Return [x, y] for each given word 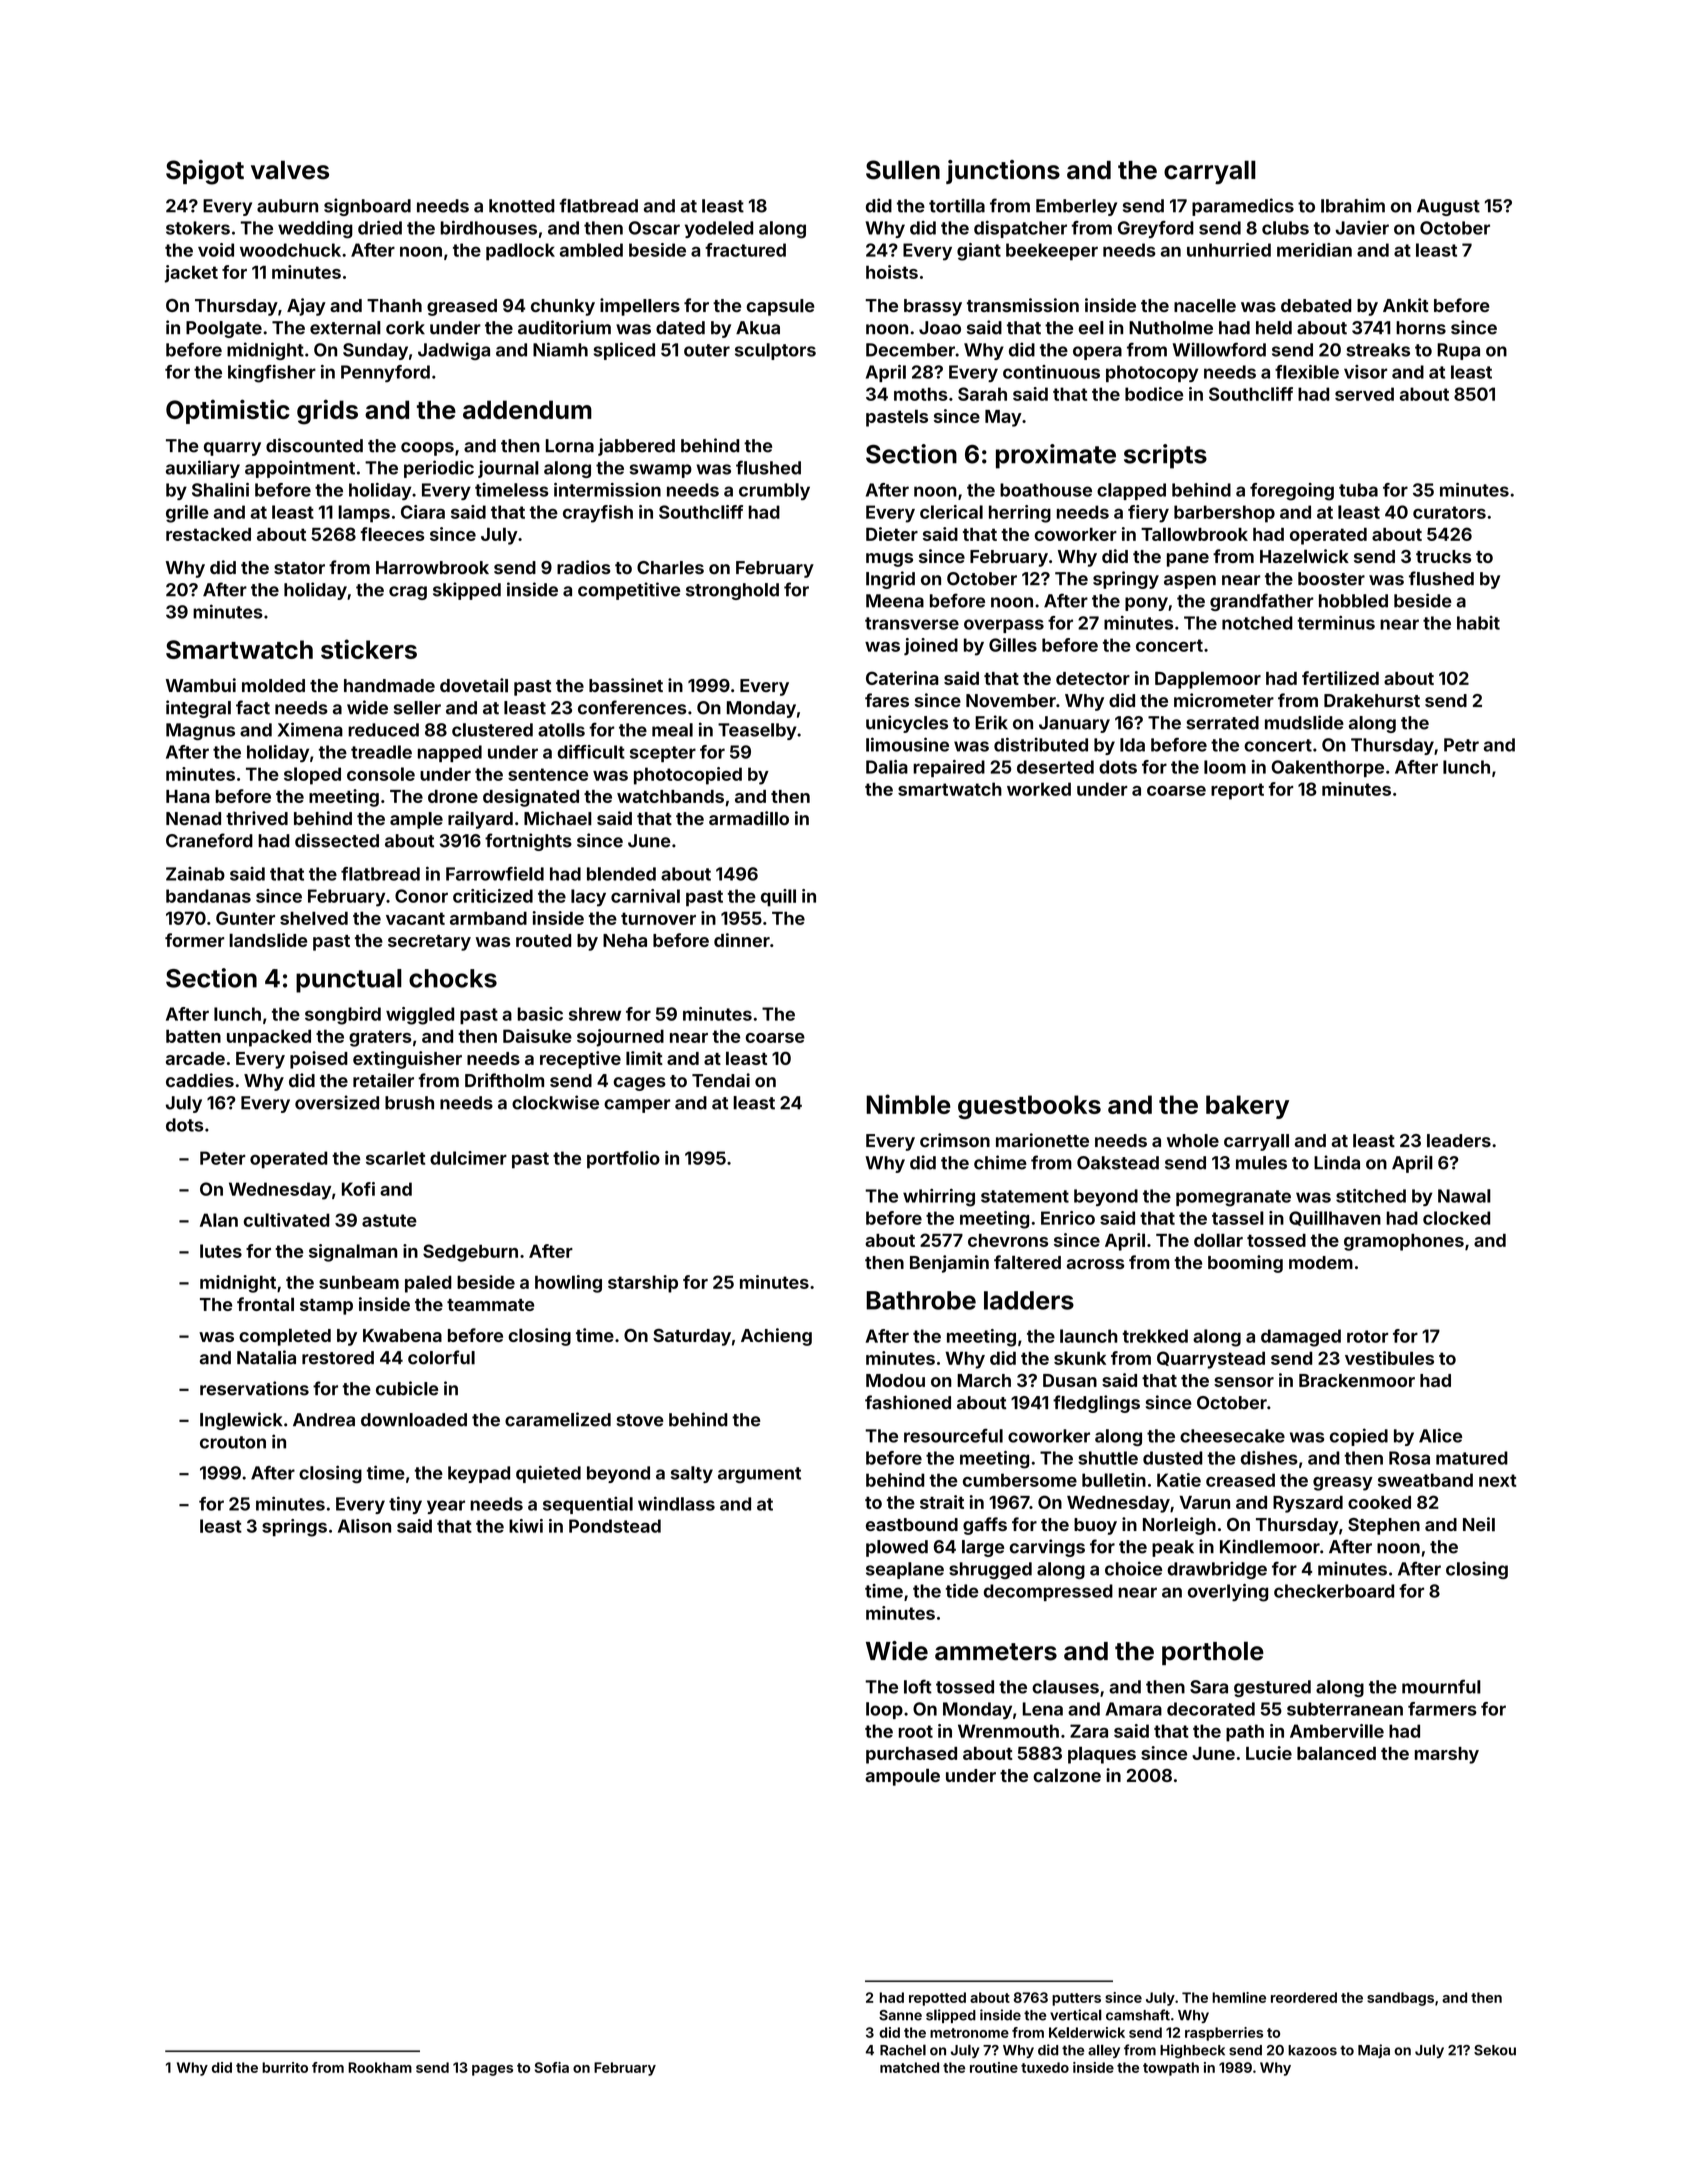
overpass [1004, 626]
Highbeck [1192, 2051]
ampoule [902, 1777]
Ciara [423, 512]
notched [1257, 623]
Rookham [380, 2067]
